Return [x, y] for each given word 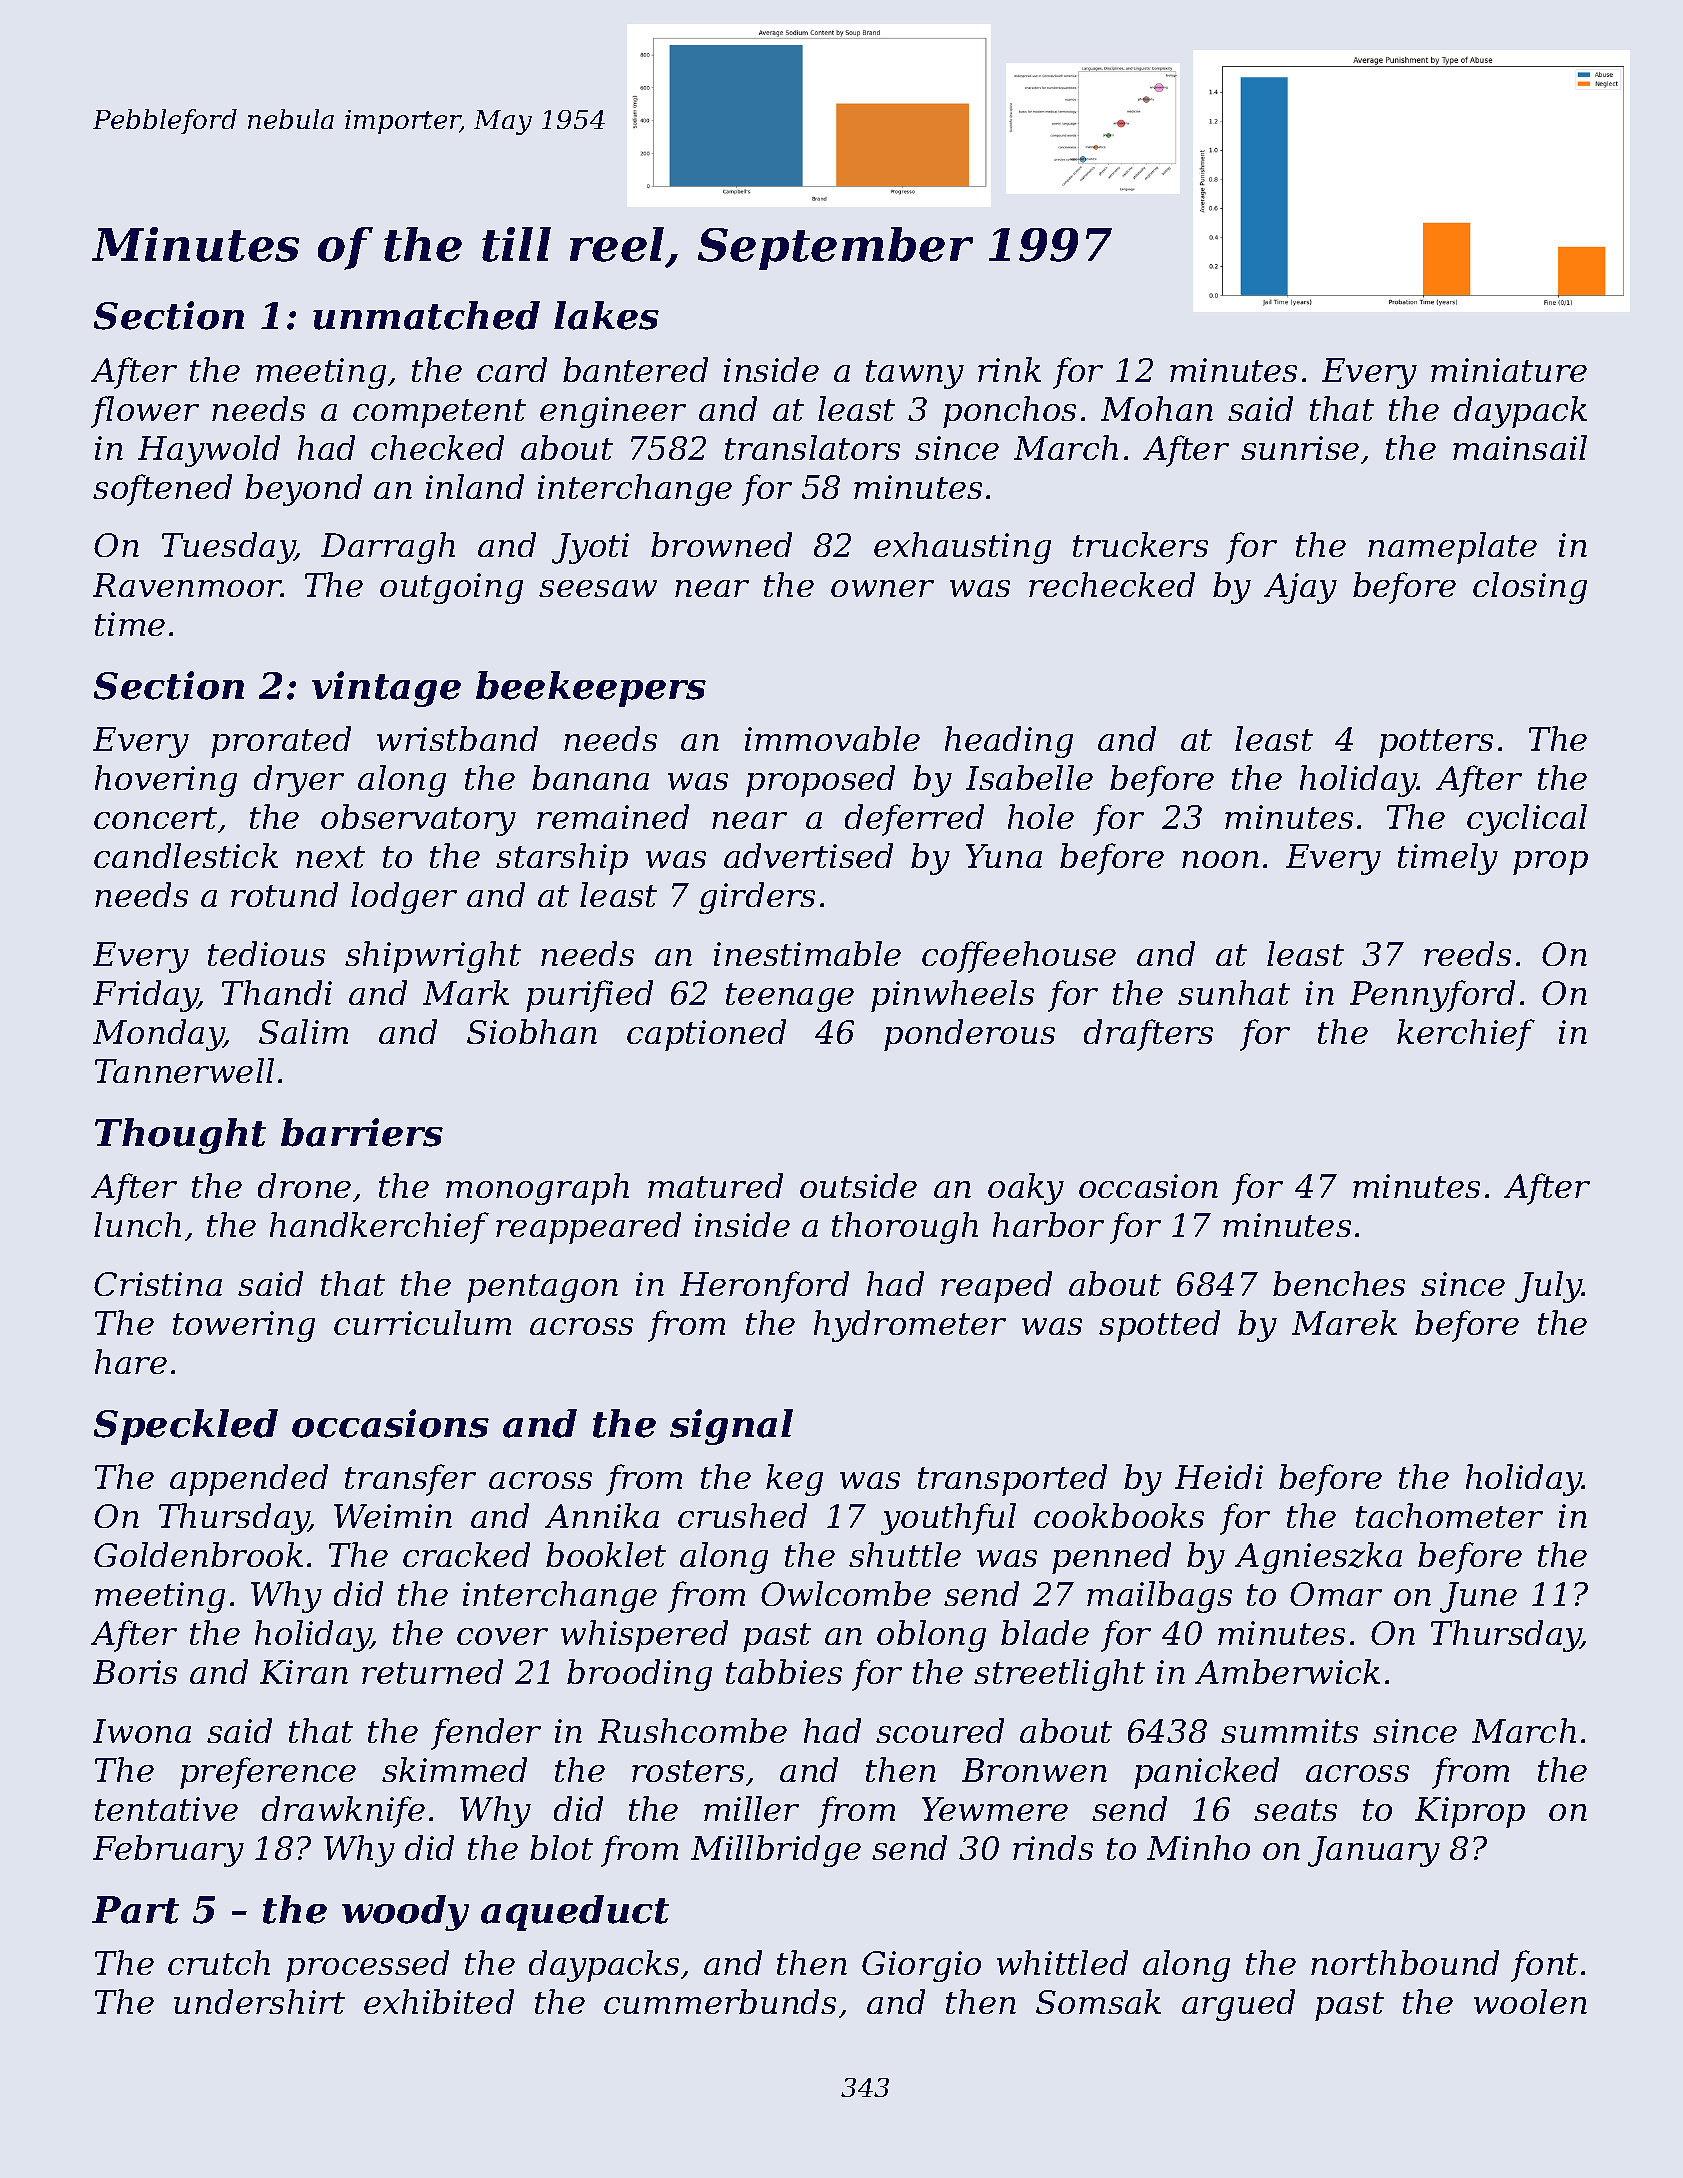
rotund [284, 894]
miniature [1509, 370]
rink [1009, 369]
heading [1009, 742]
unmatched [426, 315]
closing [1530, 588]
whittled [1062, 1962]
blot [561, 1847]
